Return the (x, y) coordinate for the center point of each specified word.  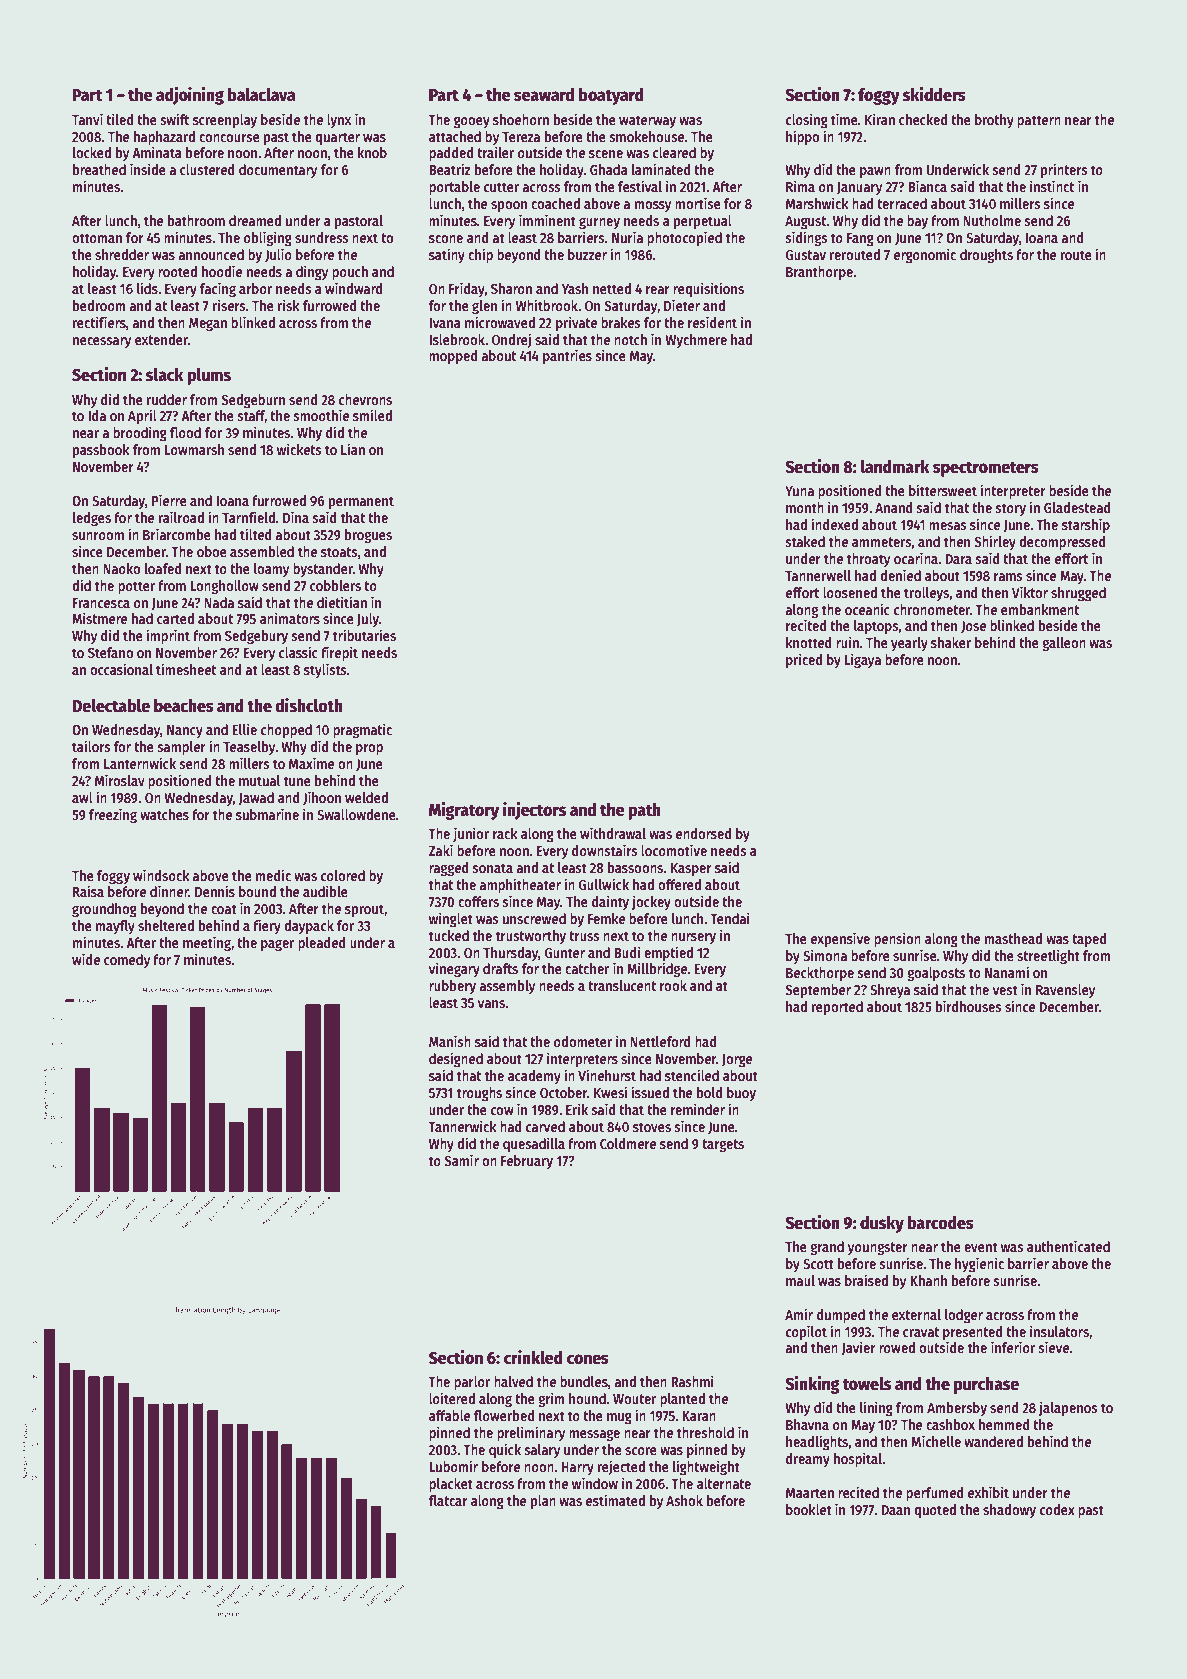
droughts (986, 256)
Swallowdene (356, 814)
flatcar (448, 1500)
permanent (361, 502)
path (644, 811)
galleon (1064, 644)
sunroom (98, 536)
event (981, 1247)
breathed (99, 169)
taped (1089, 940)
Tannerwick (462, 1126)
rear (658, 290)
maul (800, 1280)
